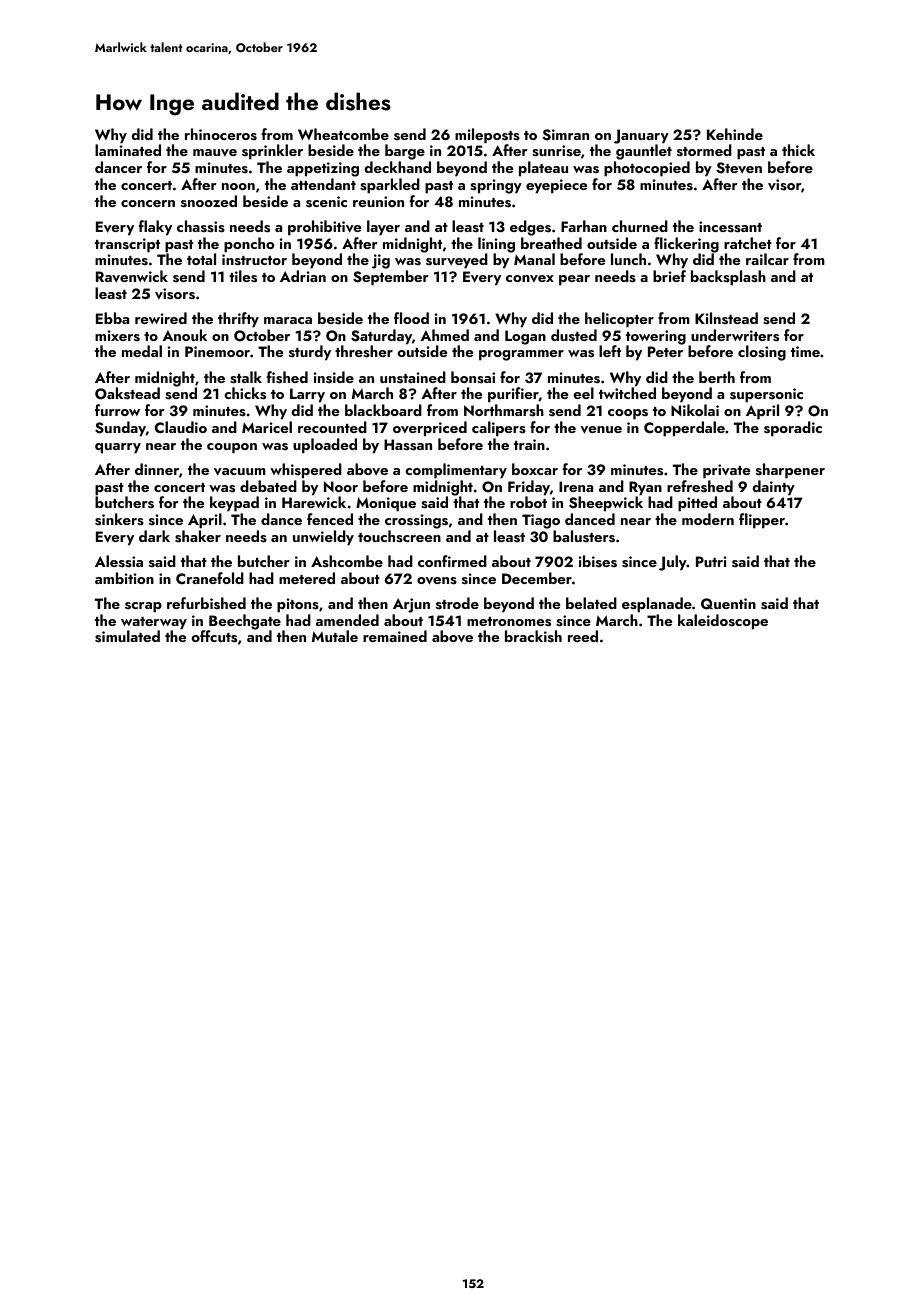 The width and height of the screenshot is (924, 1314). Describe the element at coordinates (723, 622) in the screenshot. I see `kaleidoscope` at that location.
